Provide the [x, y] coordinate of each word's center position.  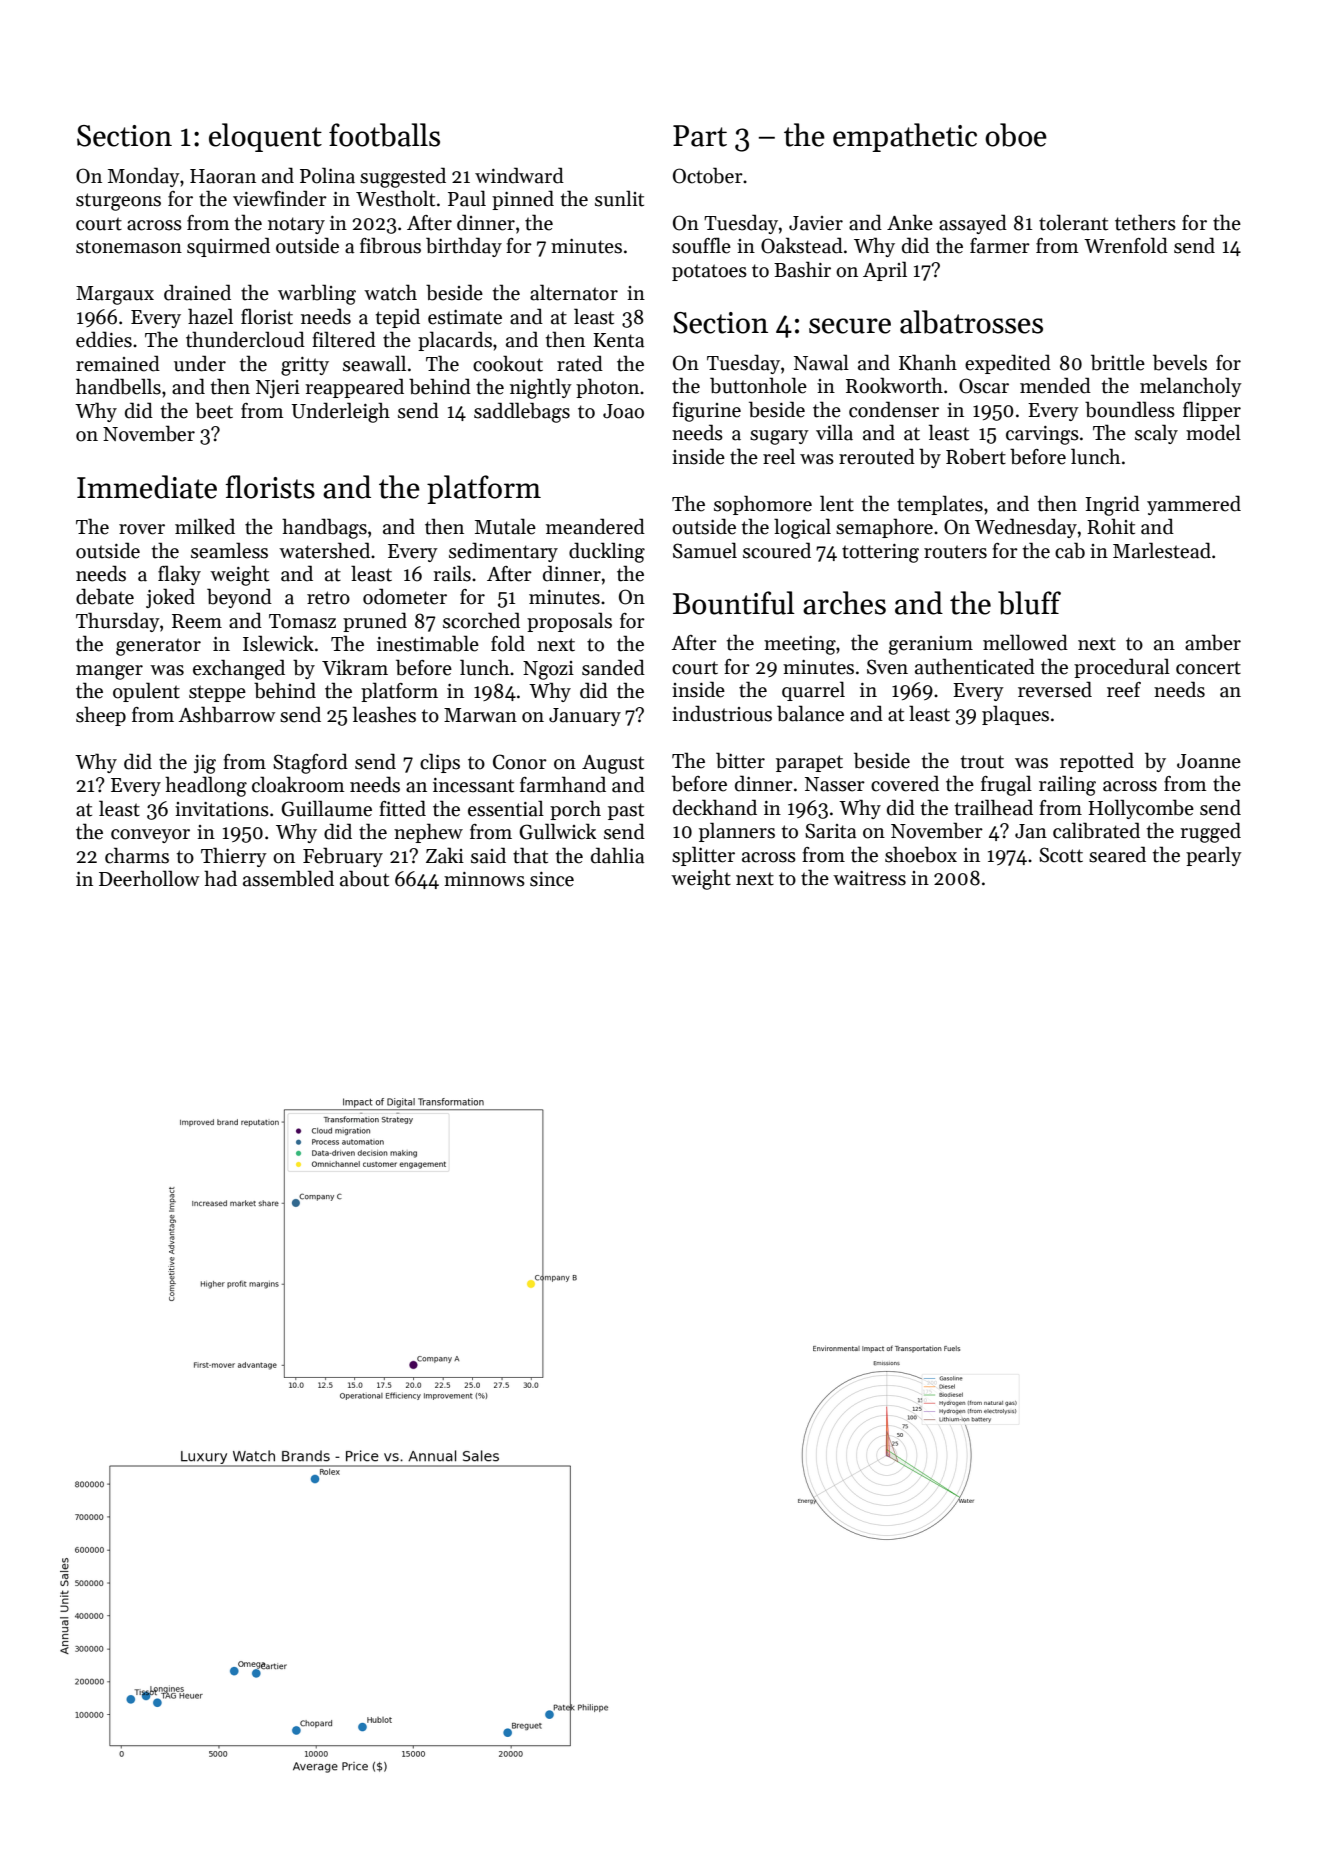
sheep [101, 716]
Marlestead [1162, 550]
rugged [1210, 832]
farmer [1000, 246]
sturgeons [118, 202]
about [364, 878]
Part [700, 136]
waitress [869, 878]
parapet [809, 763]
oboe [1016, 135]
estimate [465, 317]
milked [205, 526]
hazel [210, 316]
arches [844, 603]
